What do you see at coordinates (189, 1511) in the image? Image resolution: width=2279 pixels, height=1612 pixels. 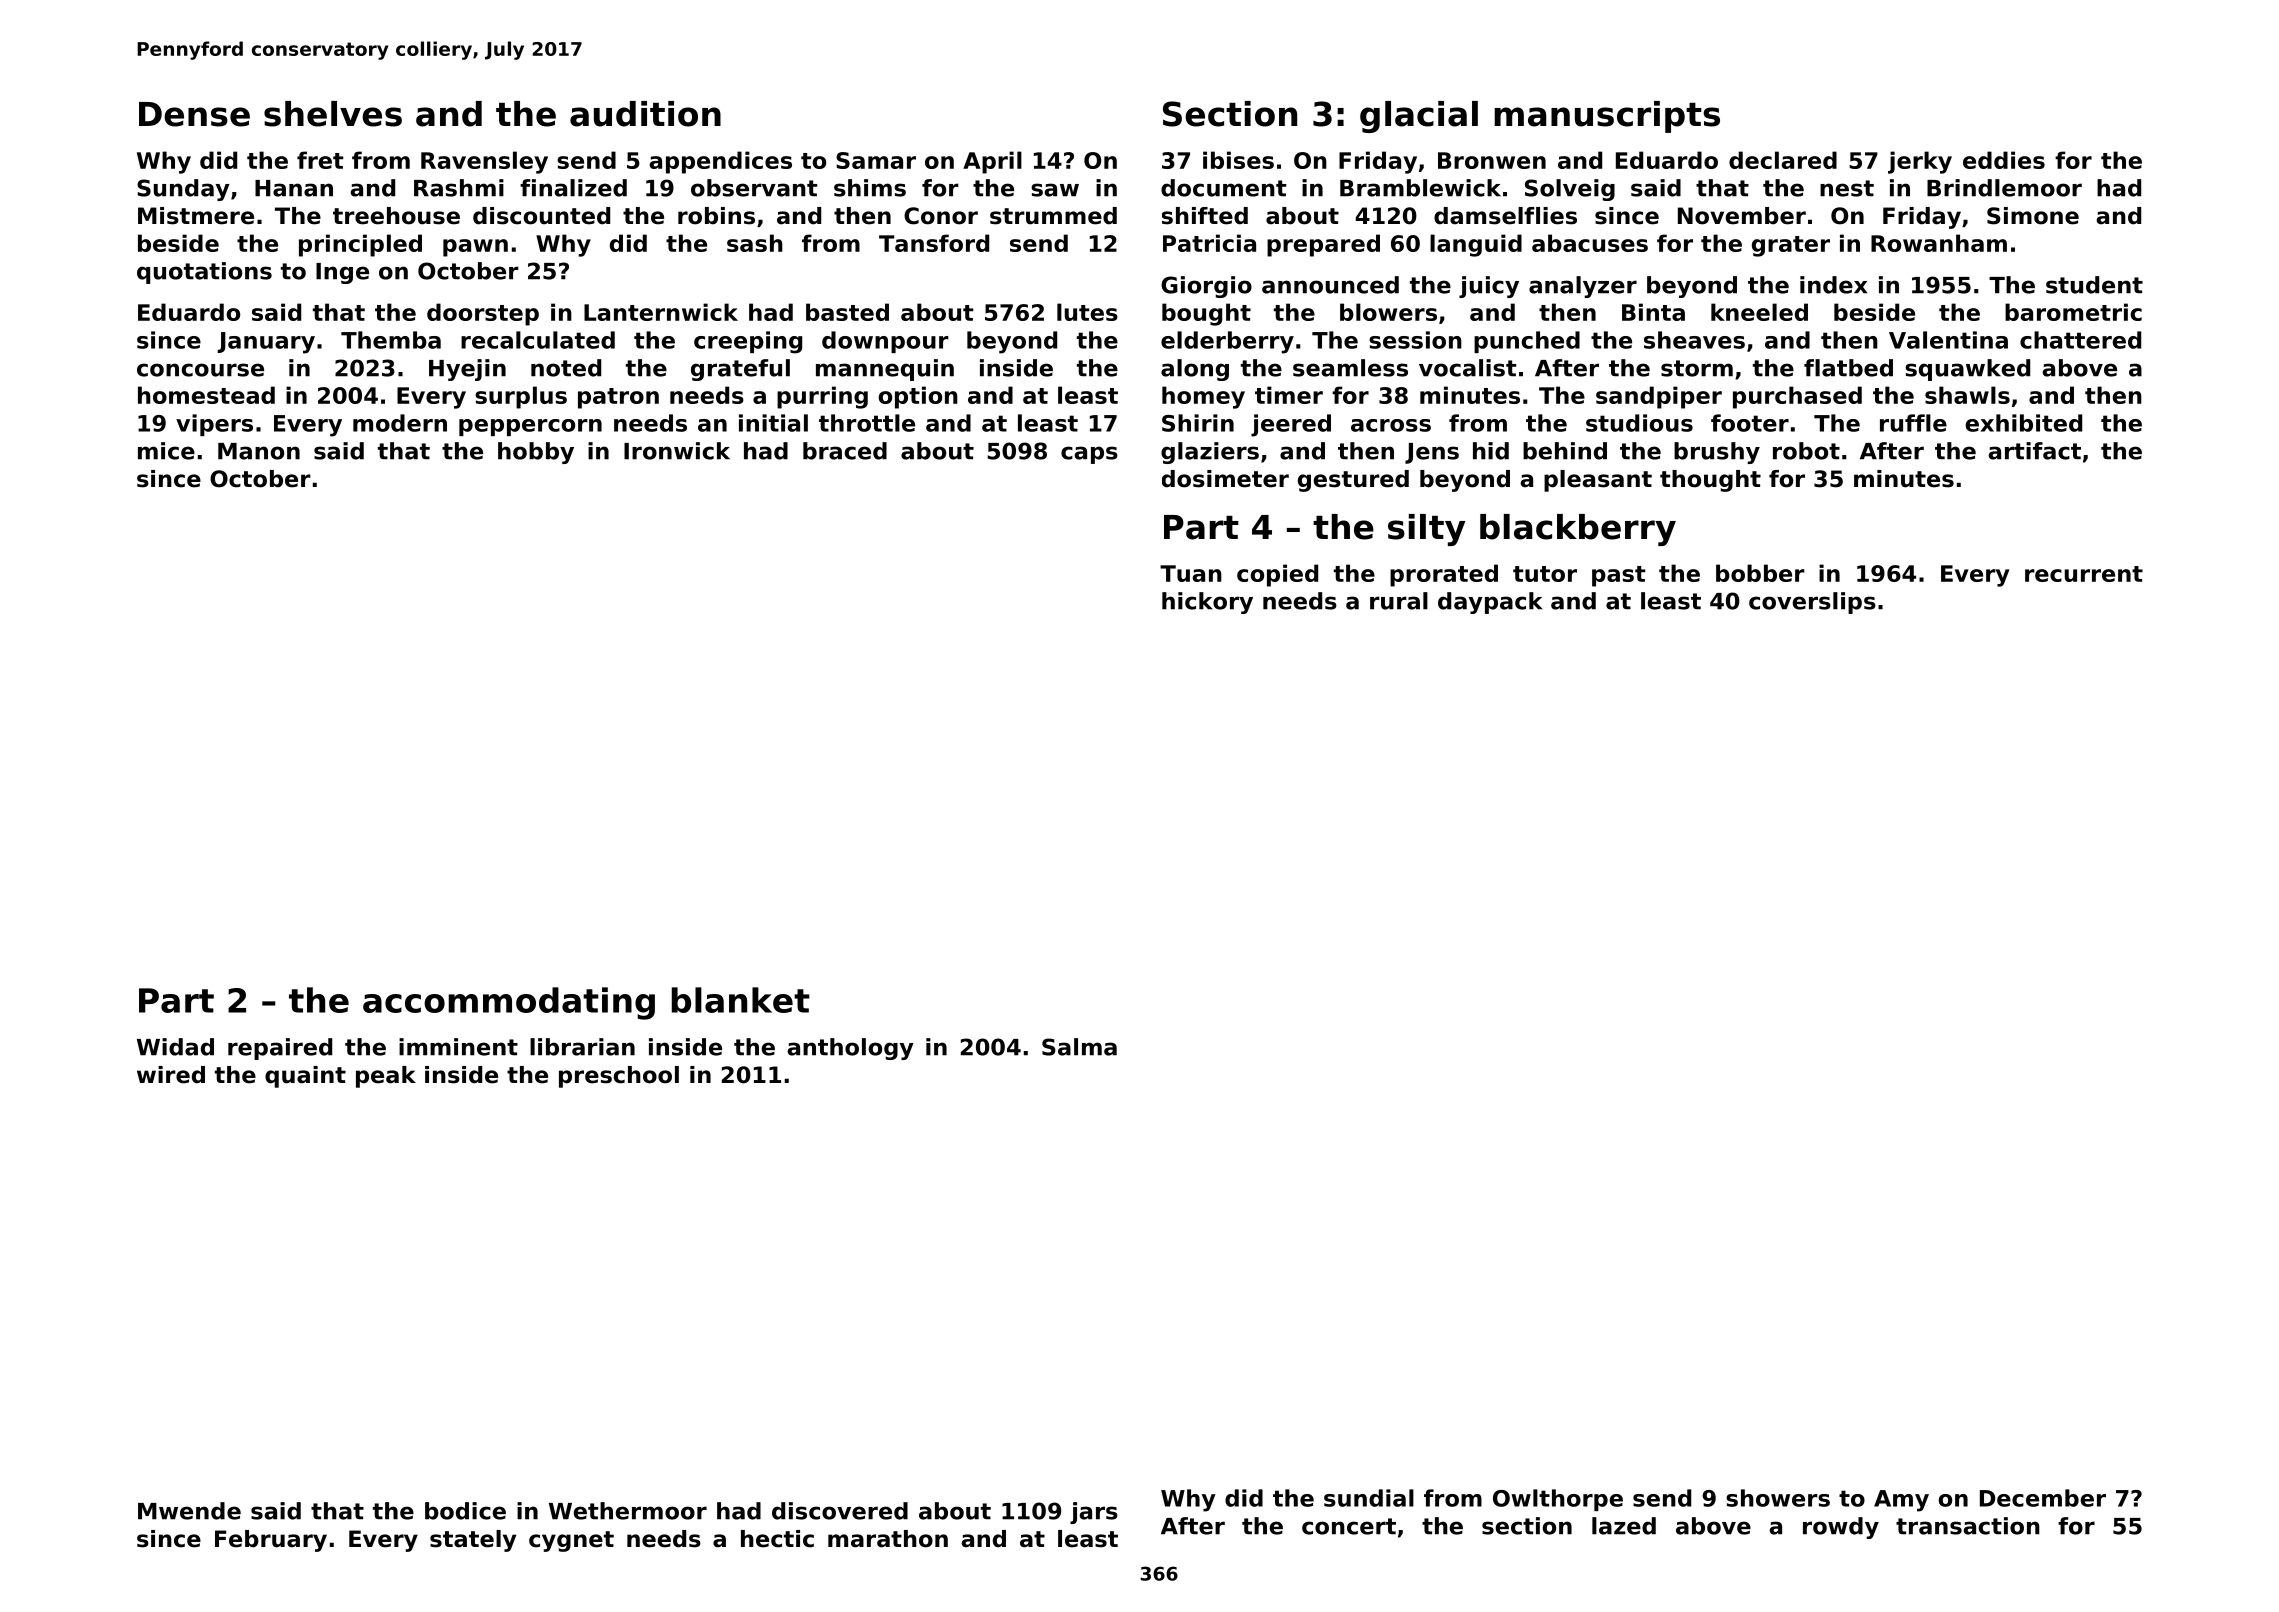 I see `Mwende` at bounding box center [189, 1511].
